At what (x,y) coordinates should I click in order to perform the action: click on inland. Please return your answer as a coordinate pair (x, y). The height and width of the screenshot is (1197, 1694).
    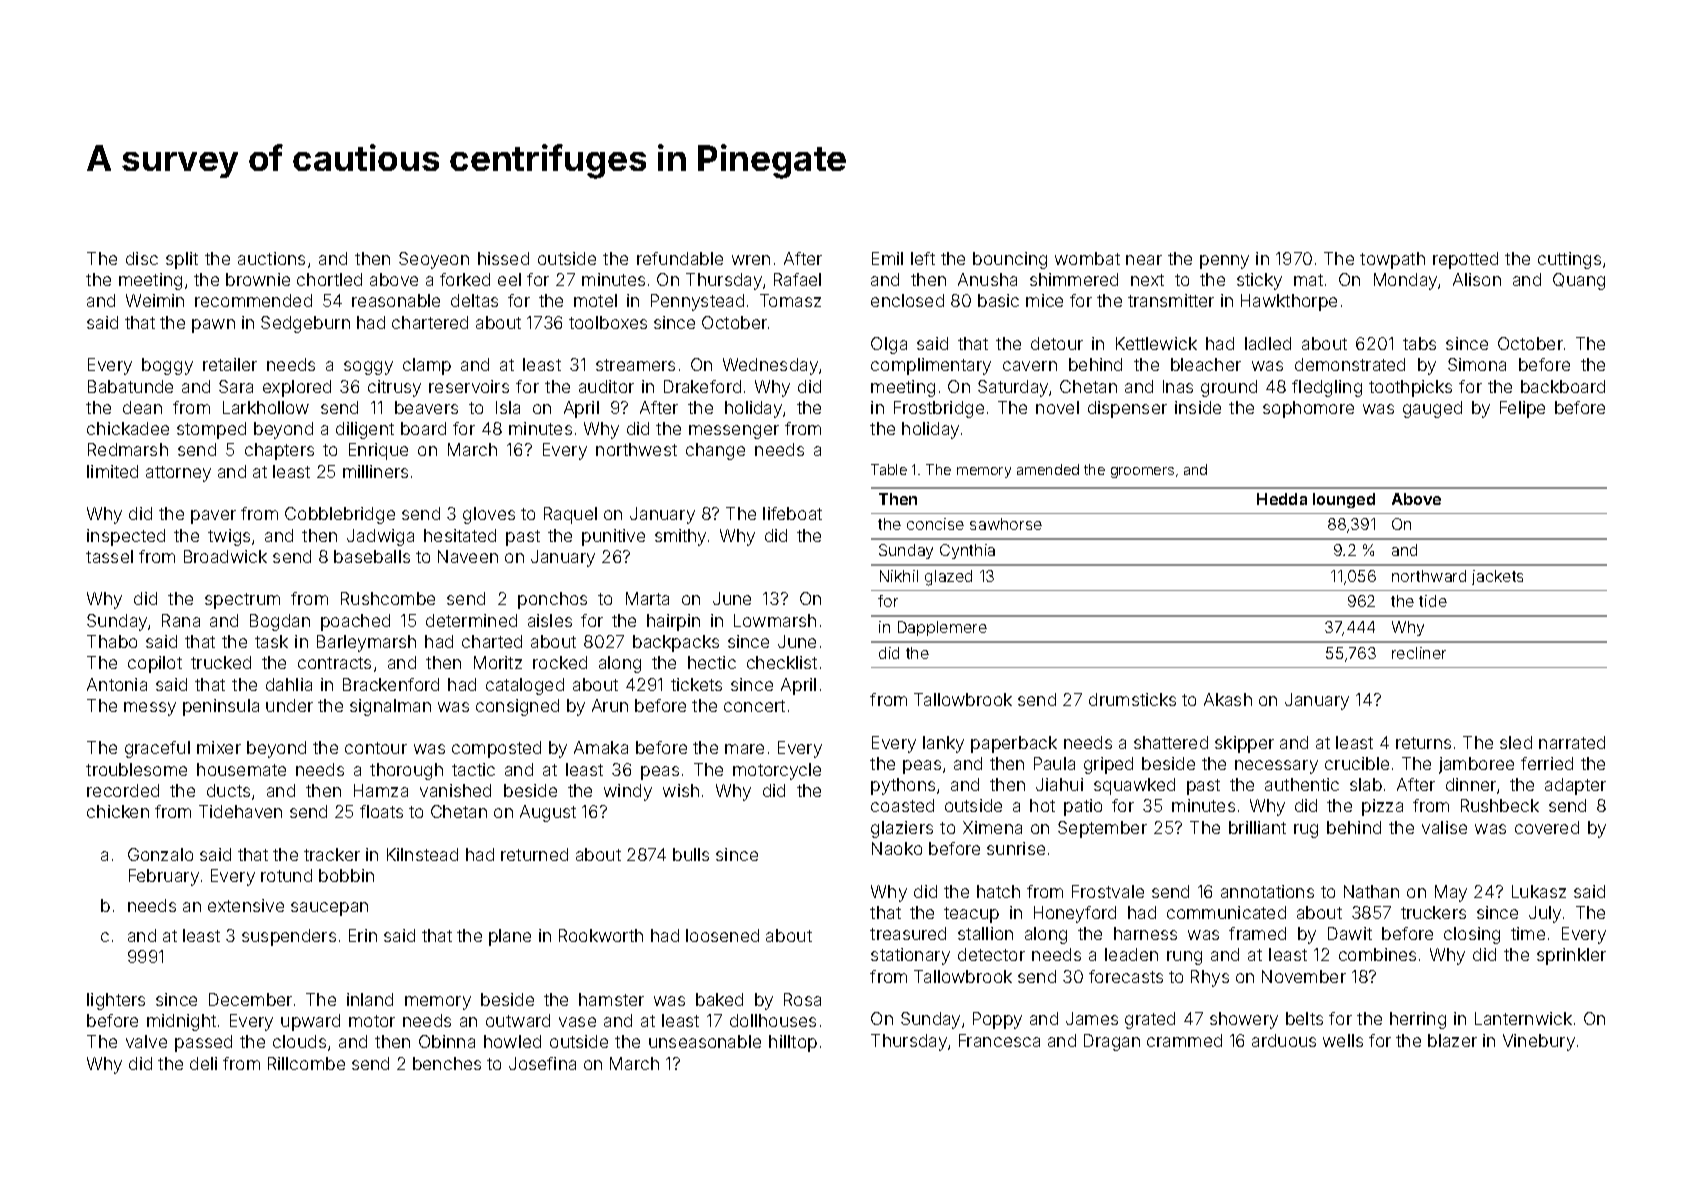
    Looking at the image, I should click on (370, 999).
